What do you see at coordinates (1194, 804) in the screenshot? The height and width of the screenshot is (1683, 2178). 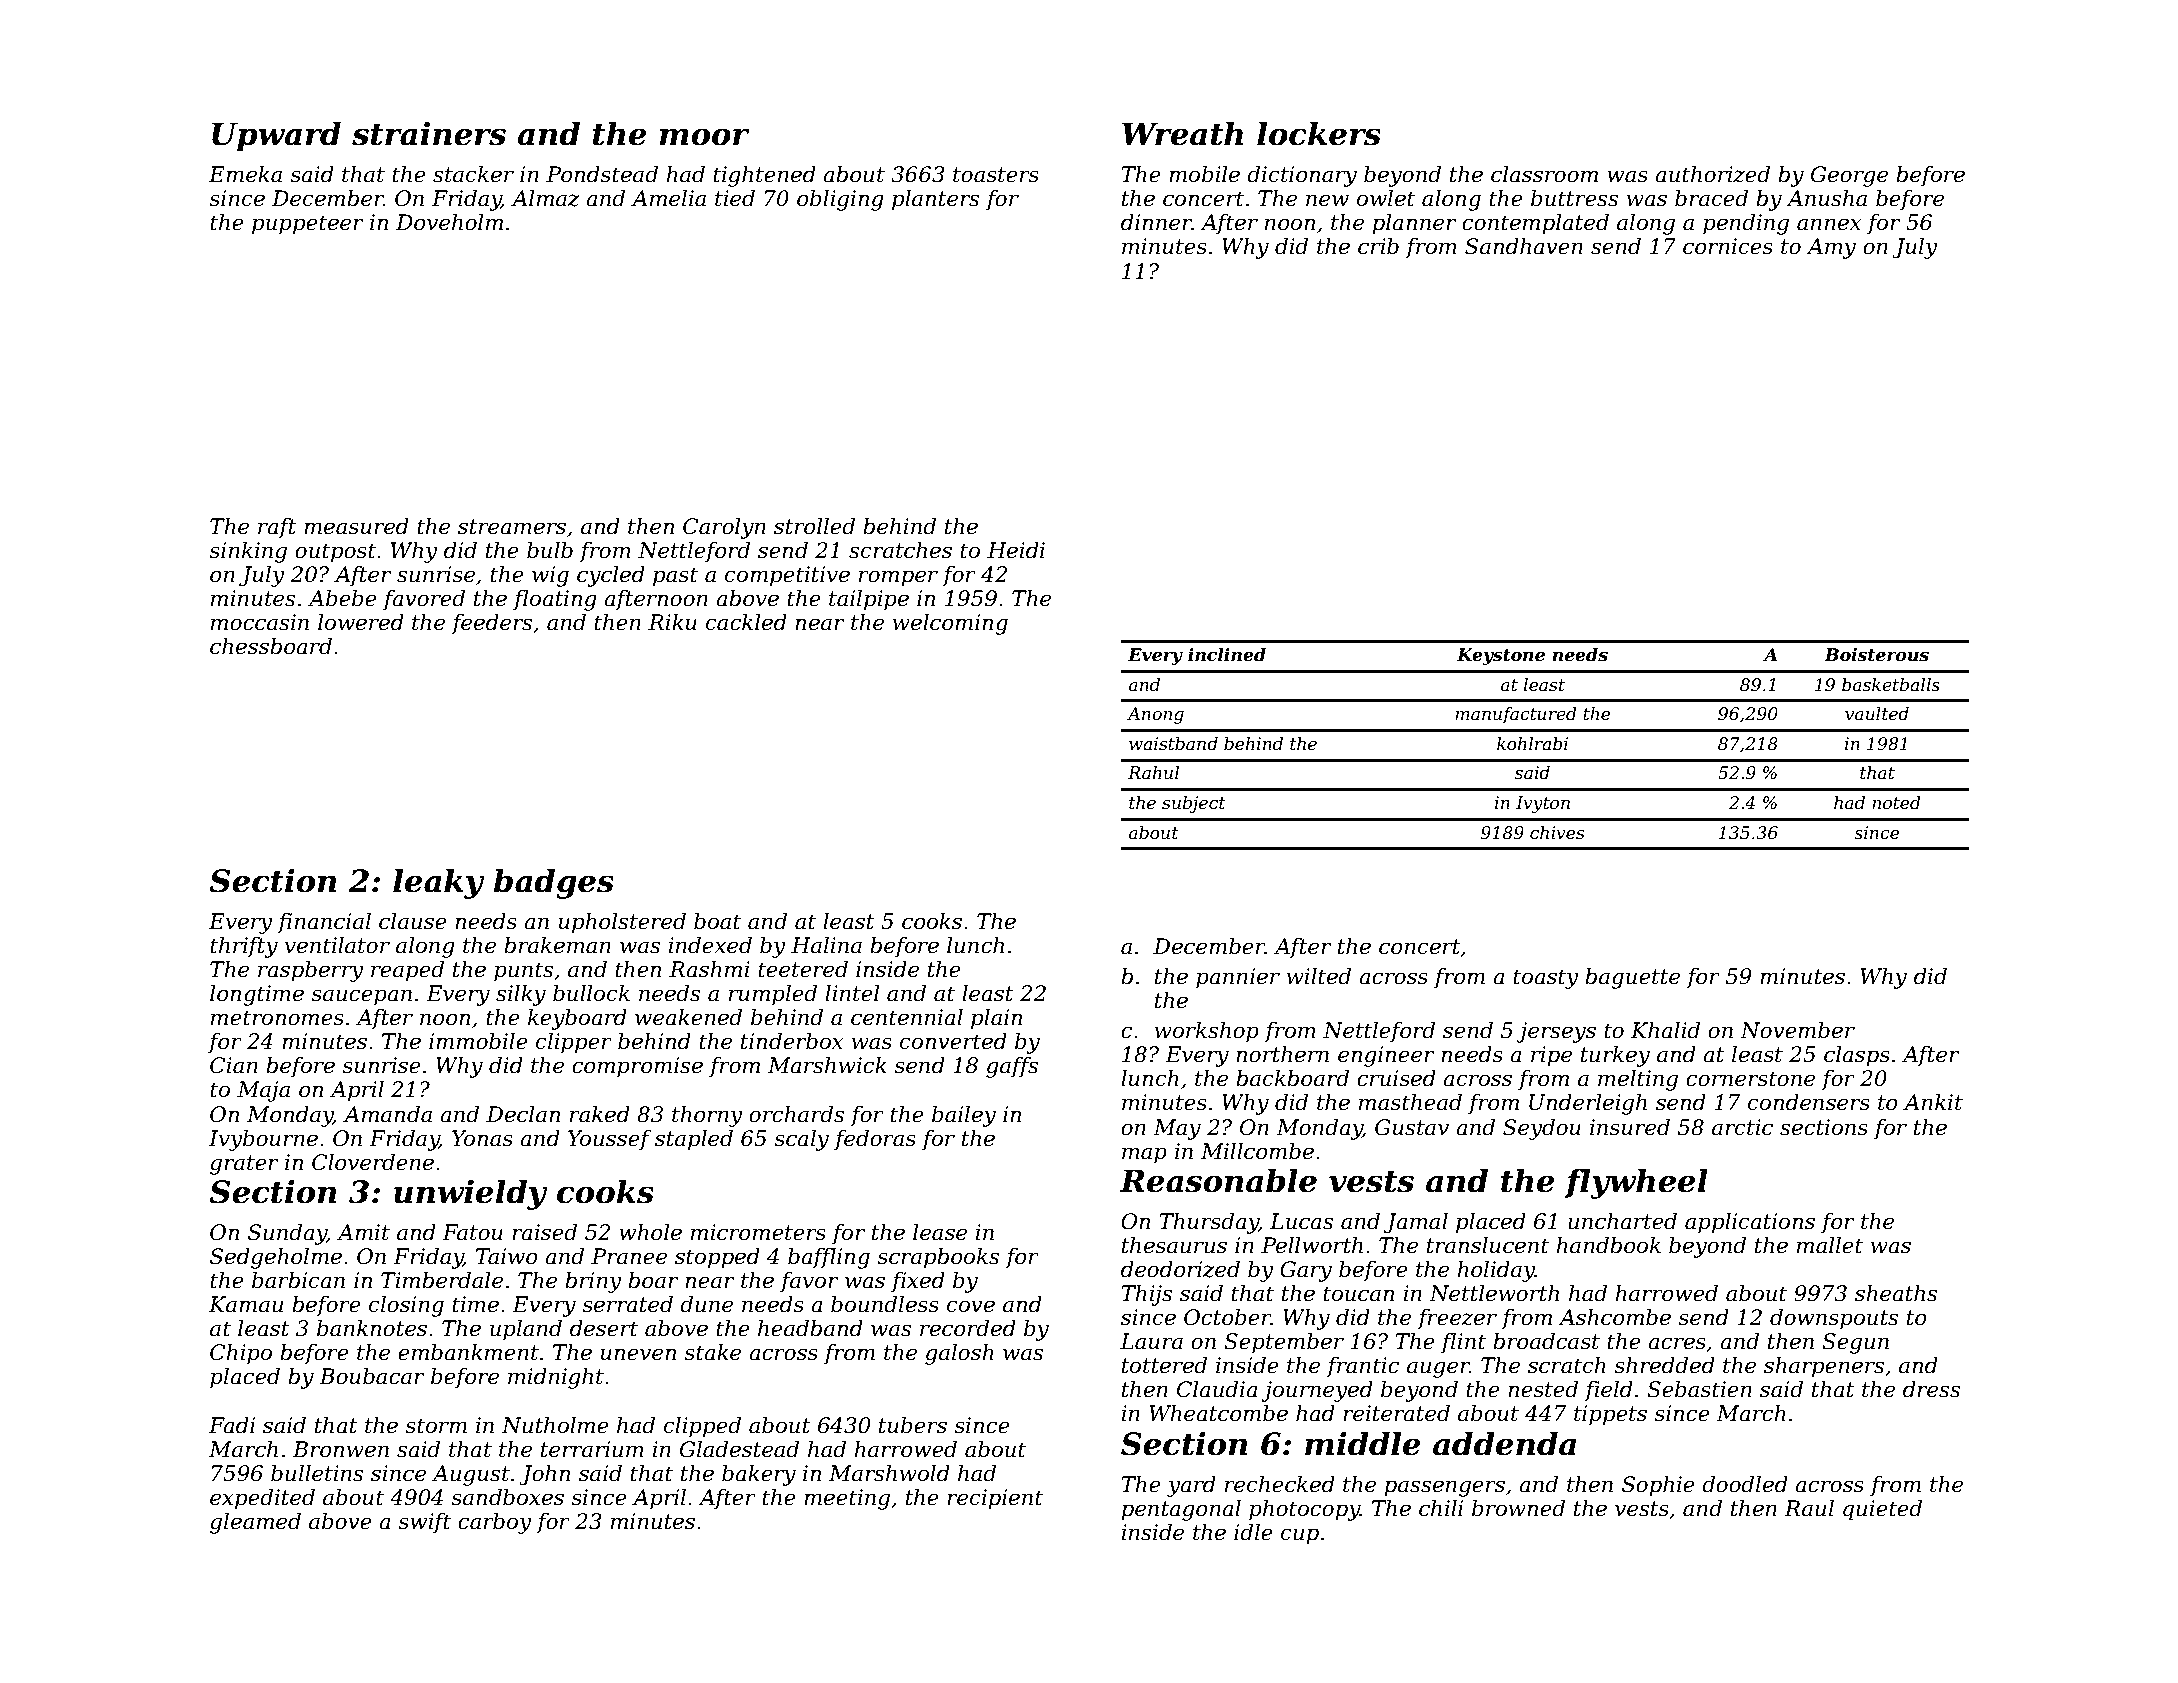 I see `subject` at bounding box center [1194, 804].
